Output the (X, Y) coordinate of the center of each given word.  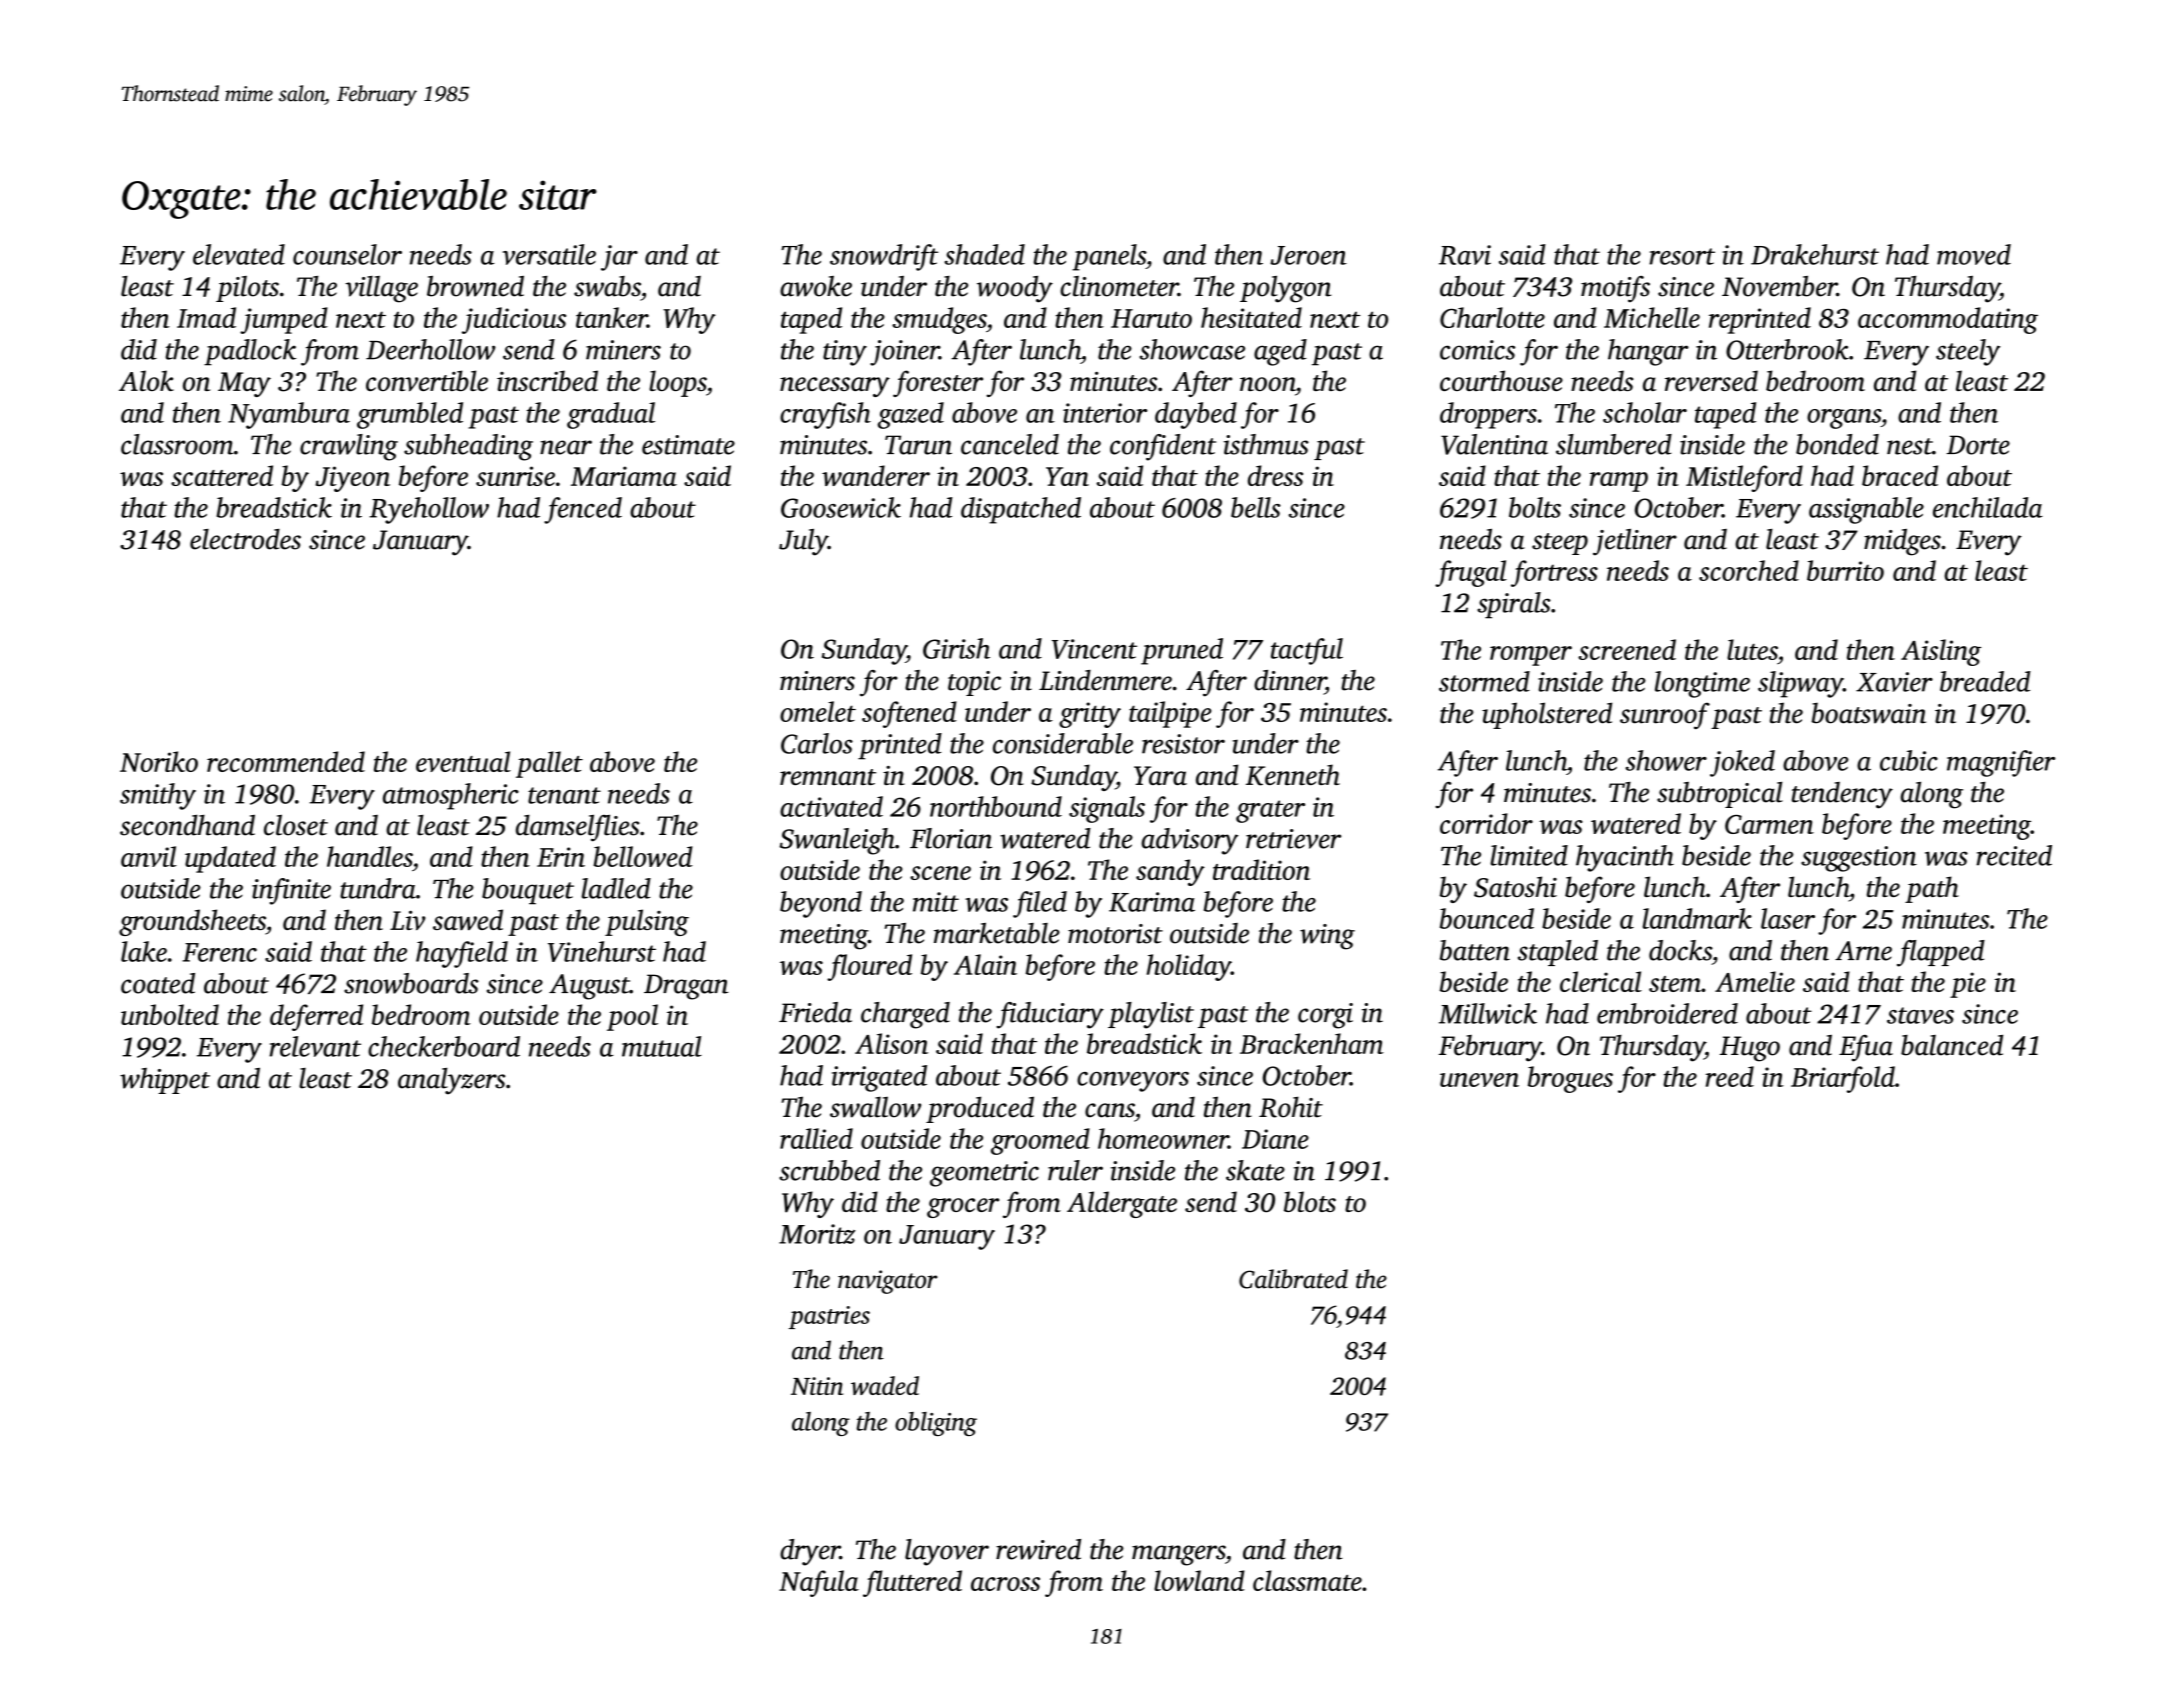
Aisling (1941, 652)
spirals (1514, 605)
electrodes (245, 539)
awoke (816, 286)
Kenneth (1293, 775)
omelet (818, 711)
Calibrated (1293, 1279)
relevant (315, 1046)
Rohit (1291, 1107)
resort (1682, 256)
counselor (347, 254)
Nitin (817, 1386)
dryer (810, 1552)
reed (1730, 1076)
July (803, 542)
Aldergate (1122, 1204)
